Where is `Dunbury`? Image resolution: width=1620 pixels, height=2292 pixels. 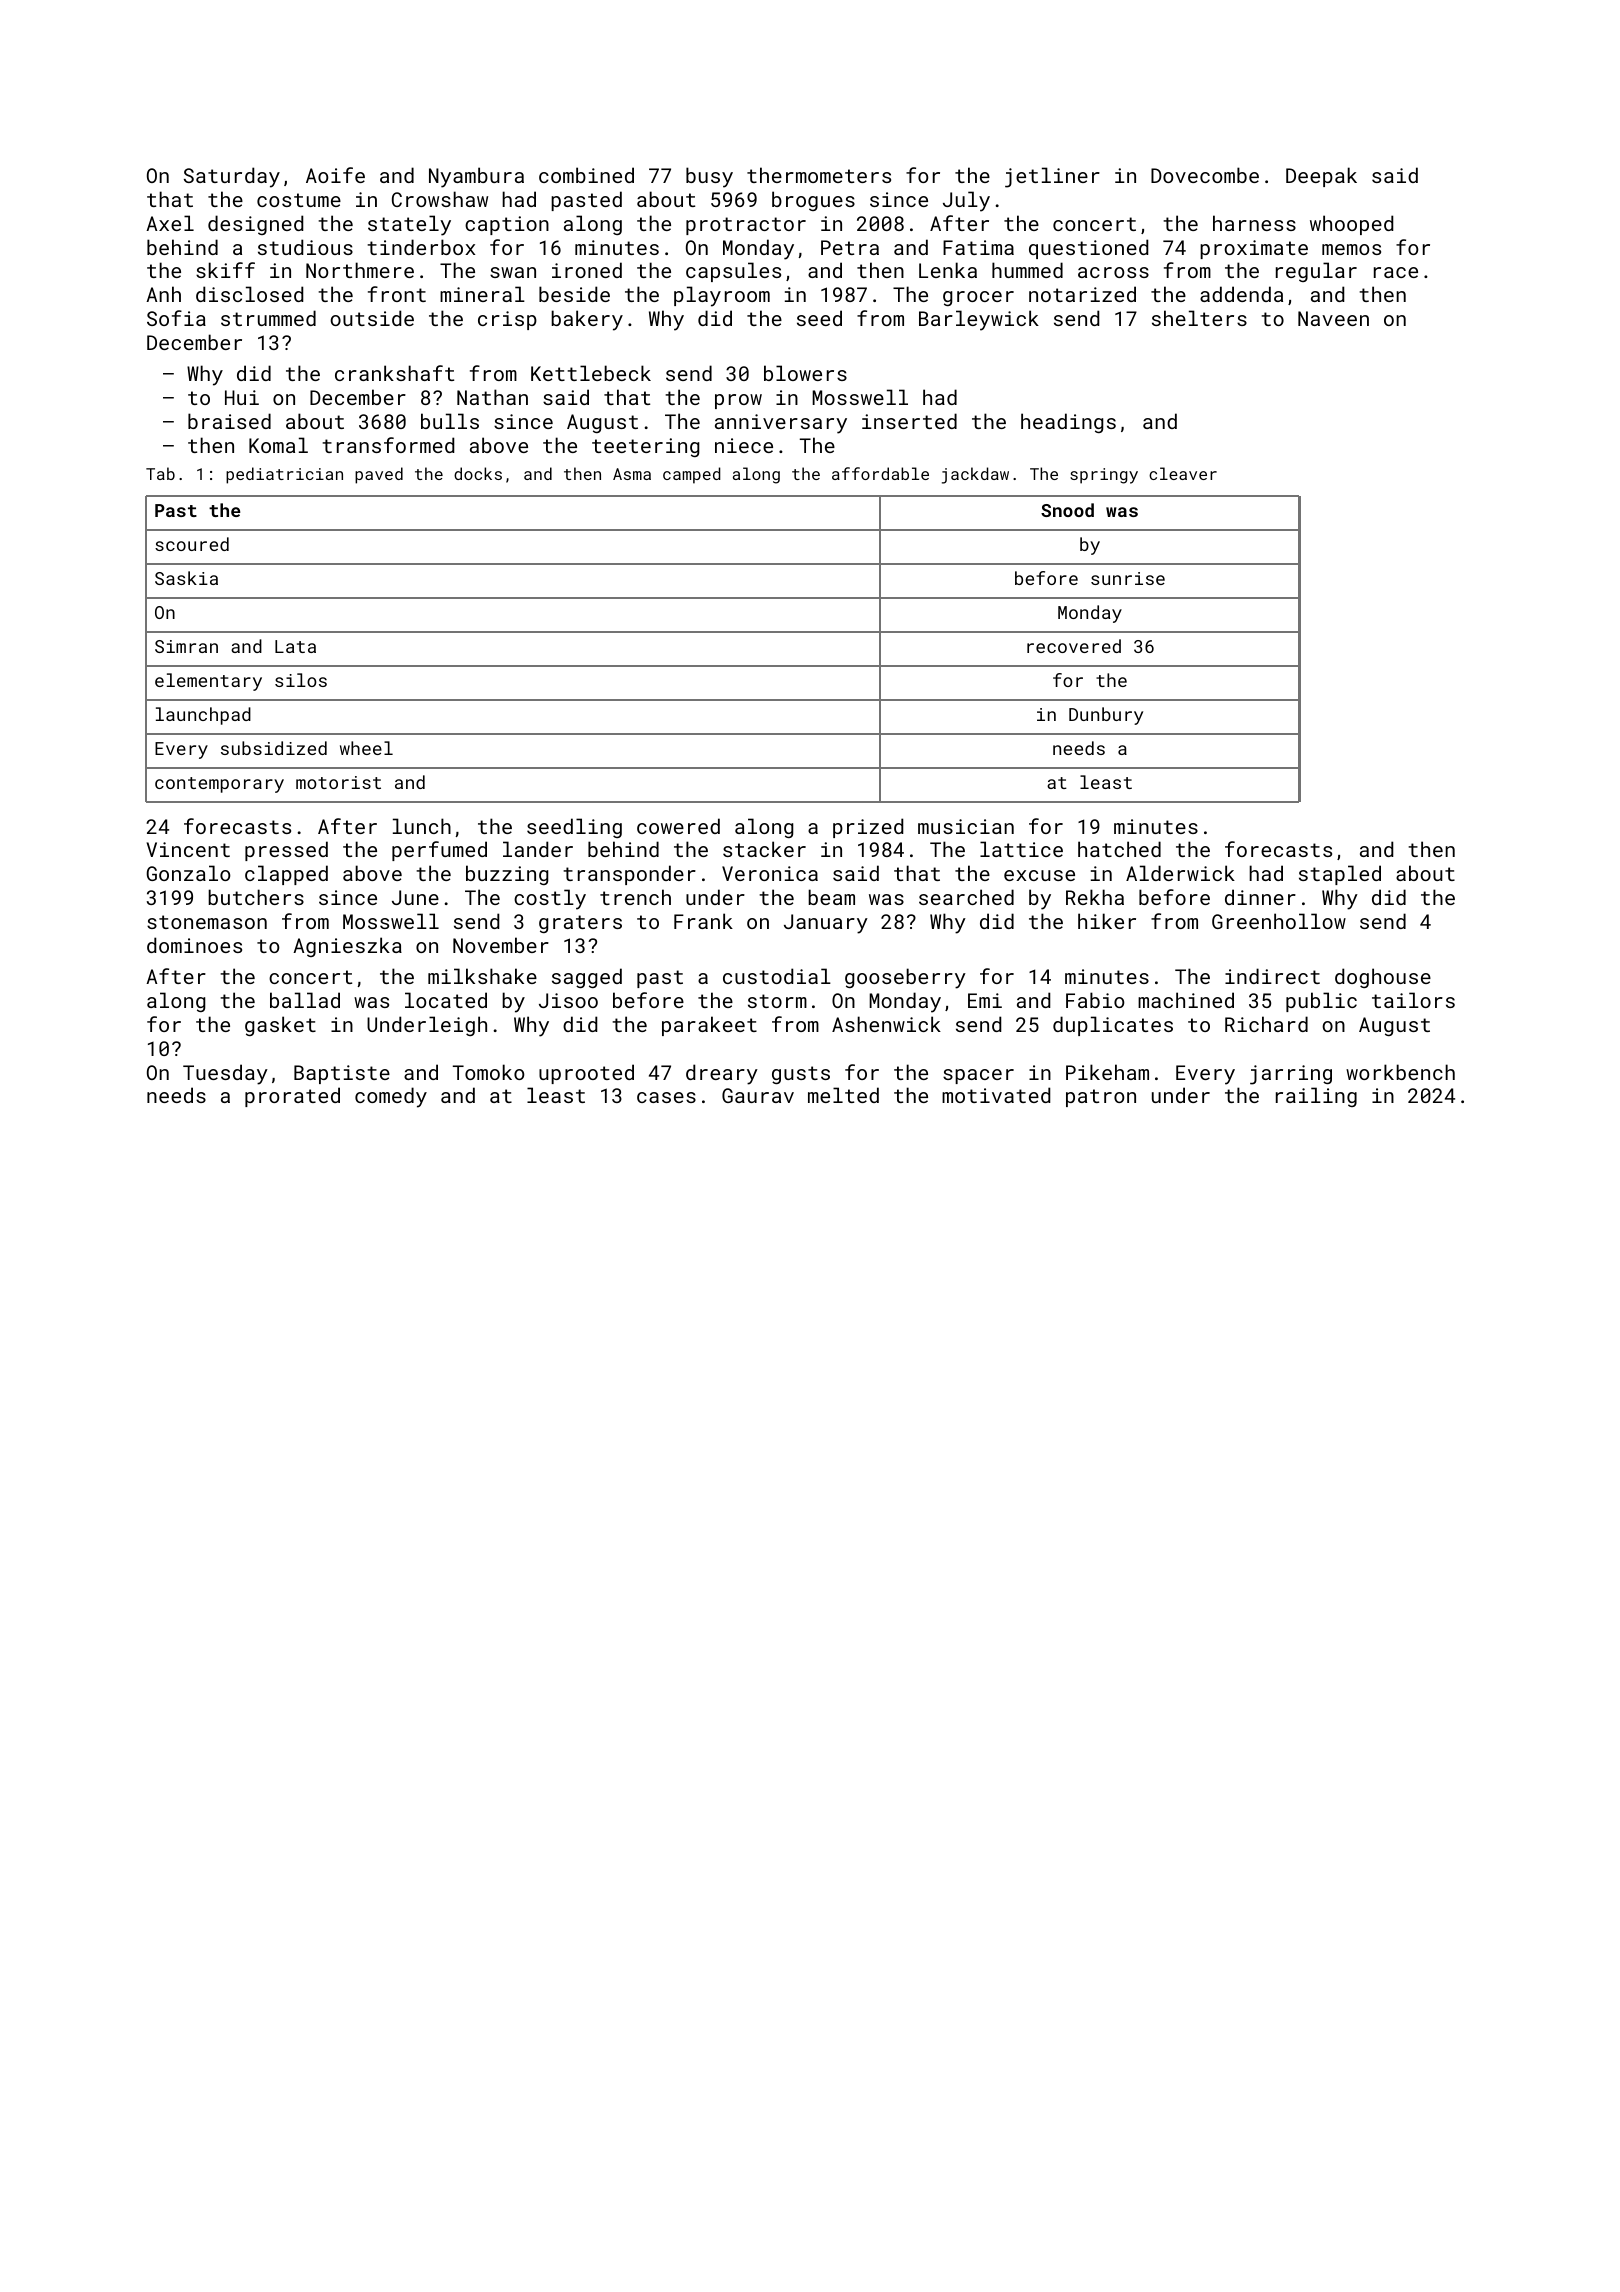
Dunbury is located at coordinates (1106, 716).
